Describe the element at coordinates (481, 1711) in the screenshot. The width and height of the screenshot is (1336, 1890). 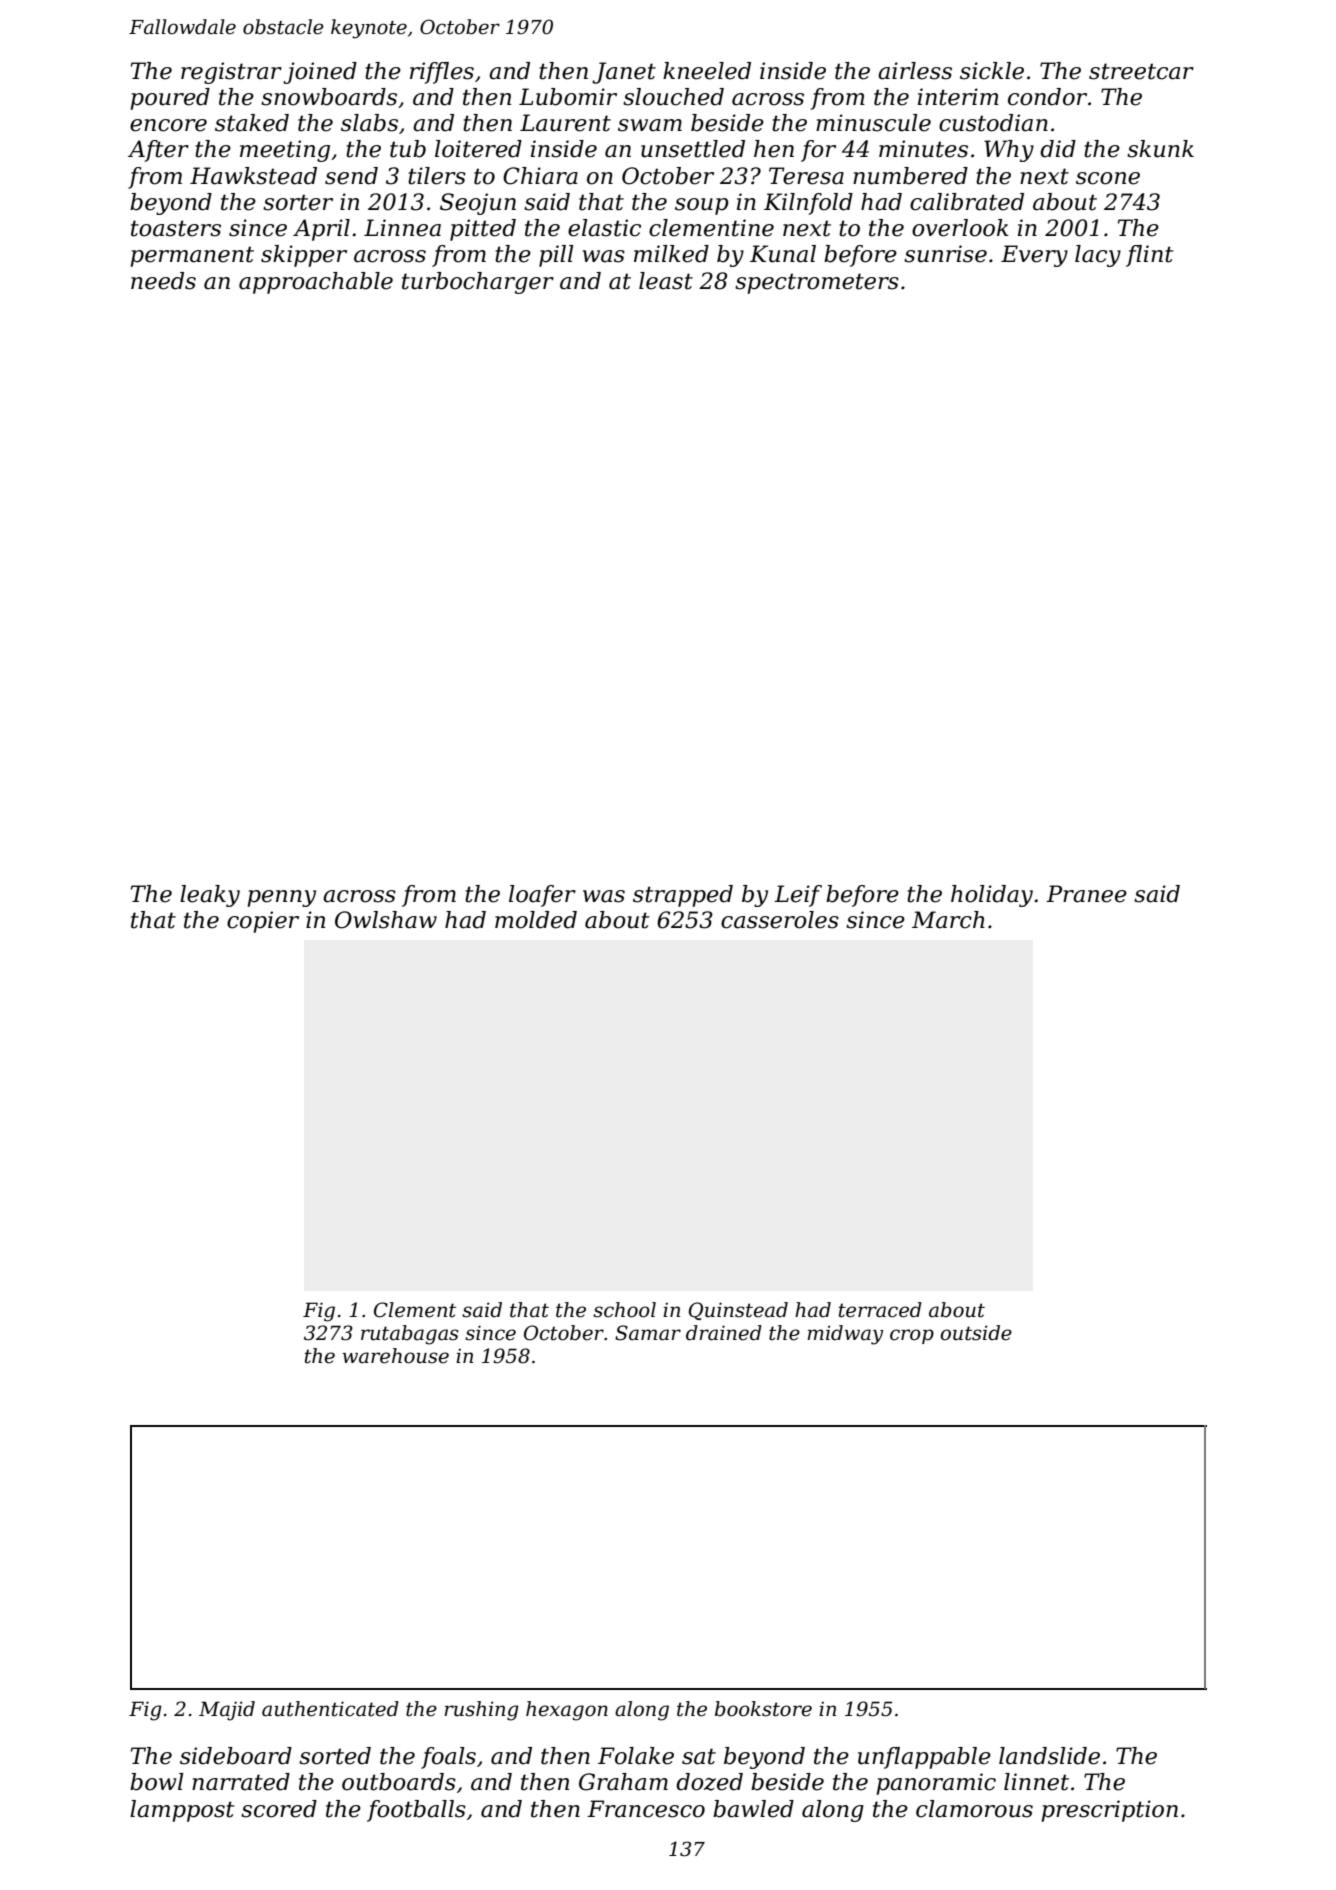
I see `rushing` at that location.
